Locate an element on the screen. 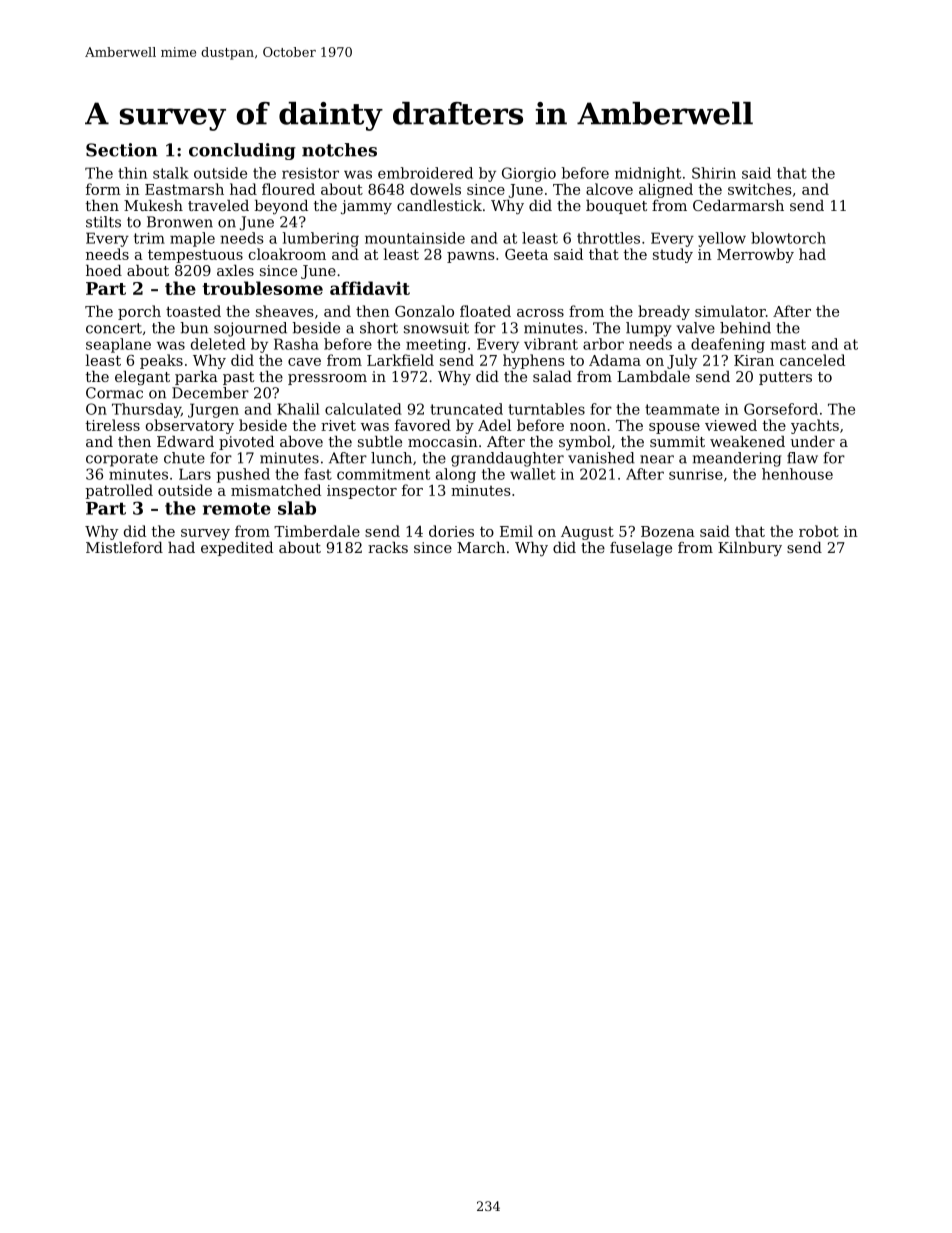  concluding is located at coordinates (242, 151).
